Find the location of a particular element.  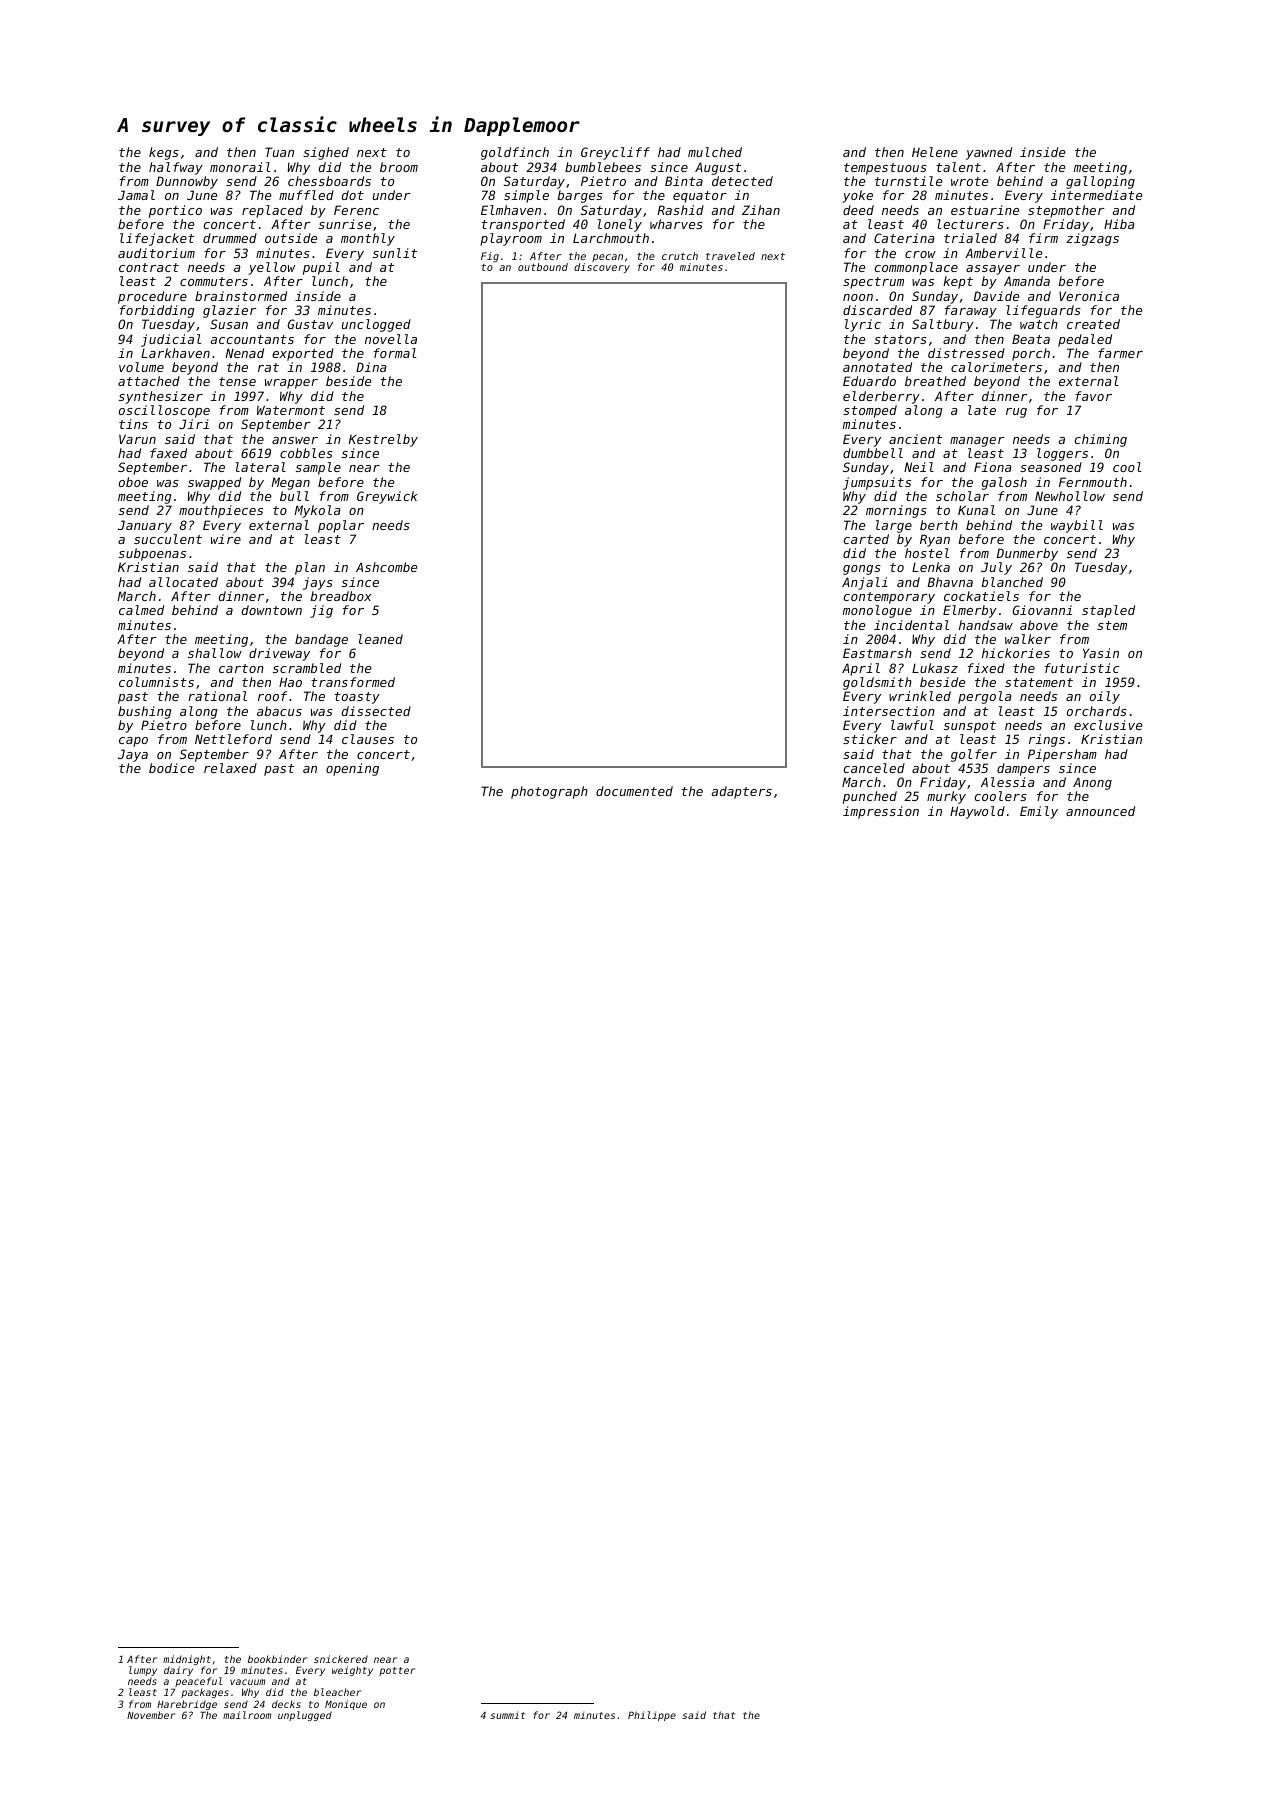

stem is located at coordinates (1112, 625).
